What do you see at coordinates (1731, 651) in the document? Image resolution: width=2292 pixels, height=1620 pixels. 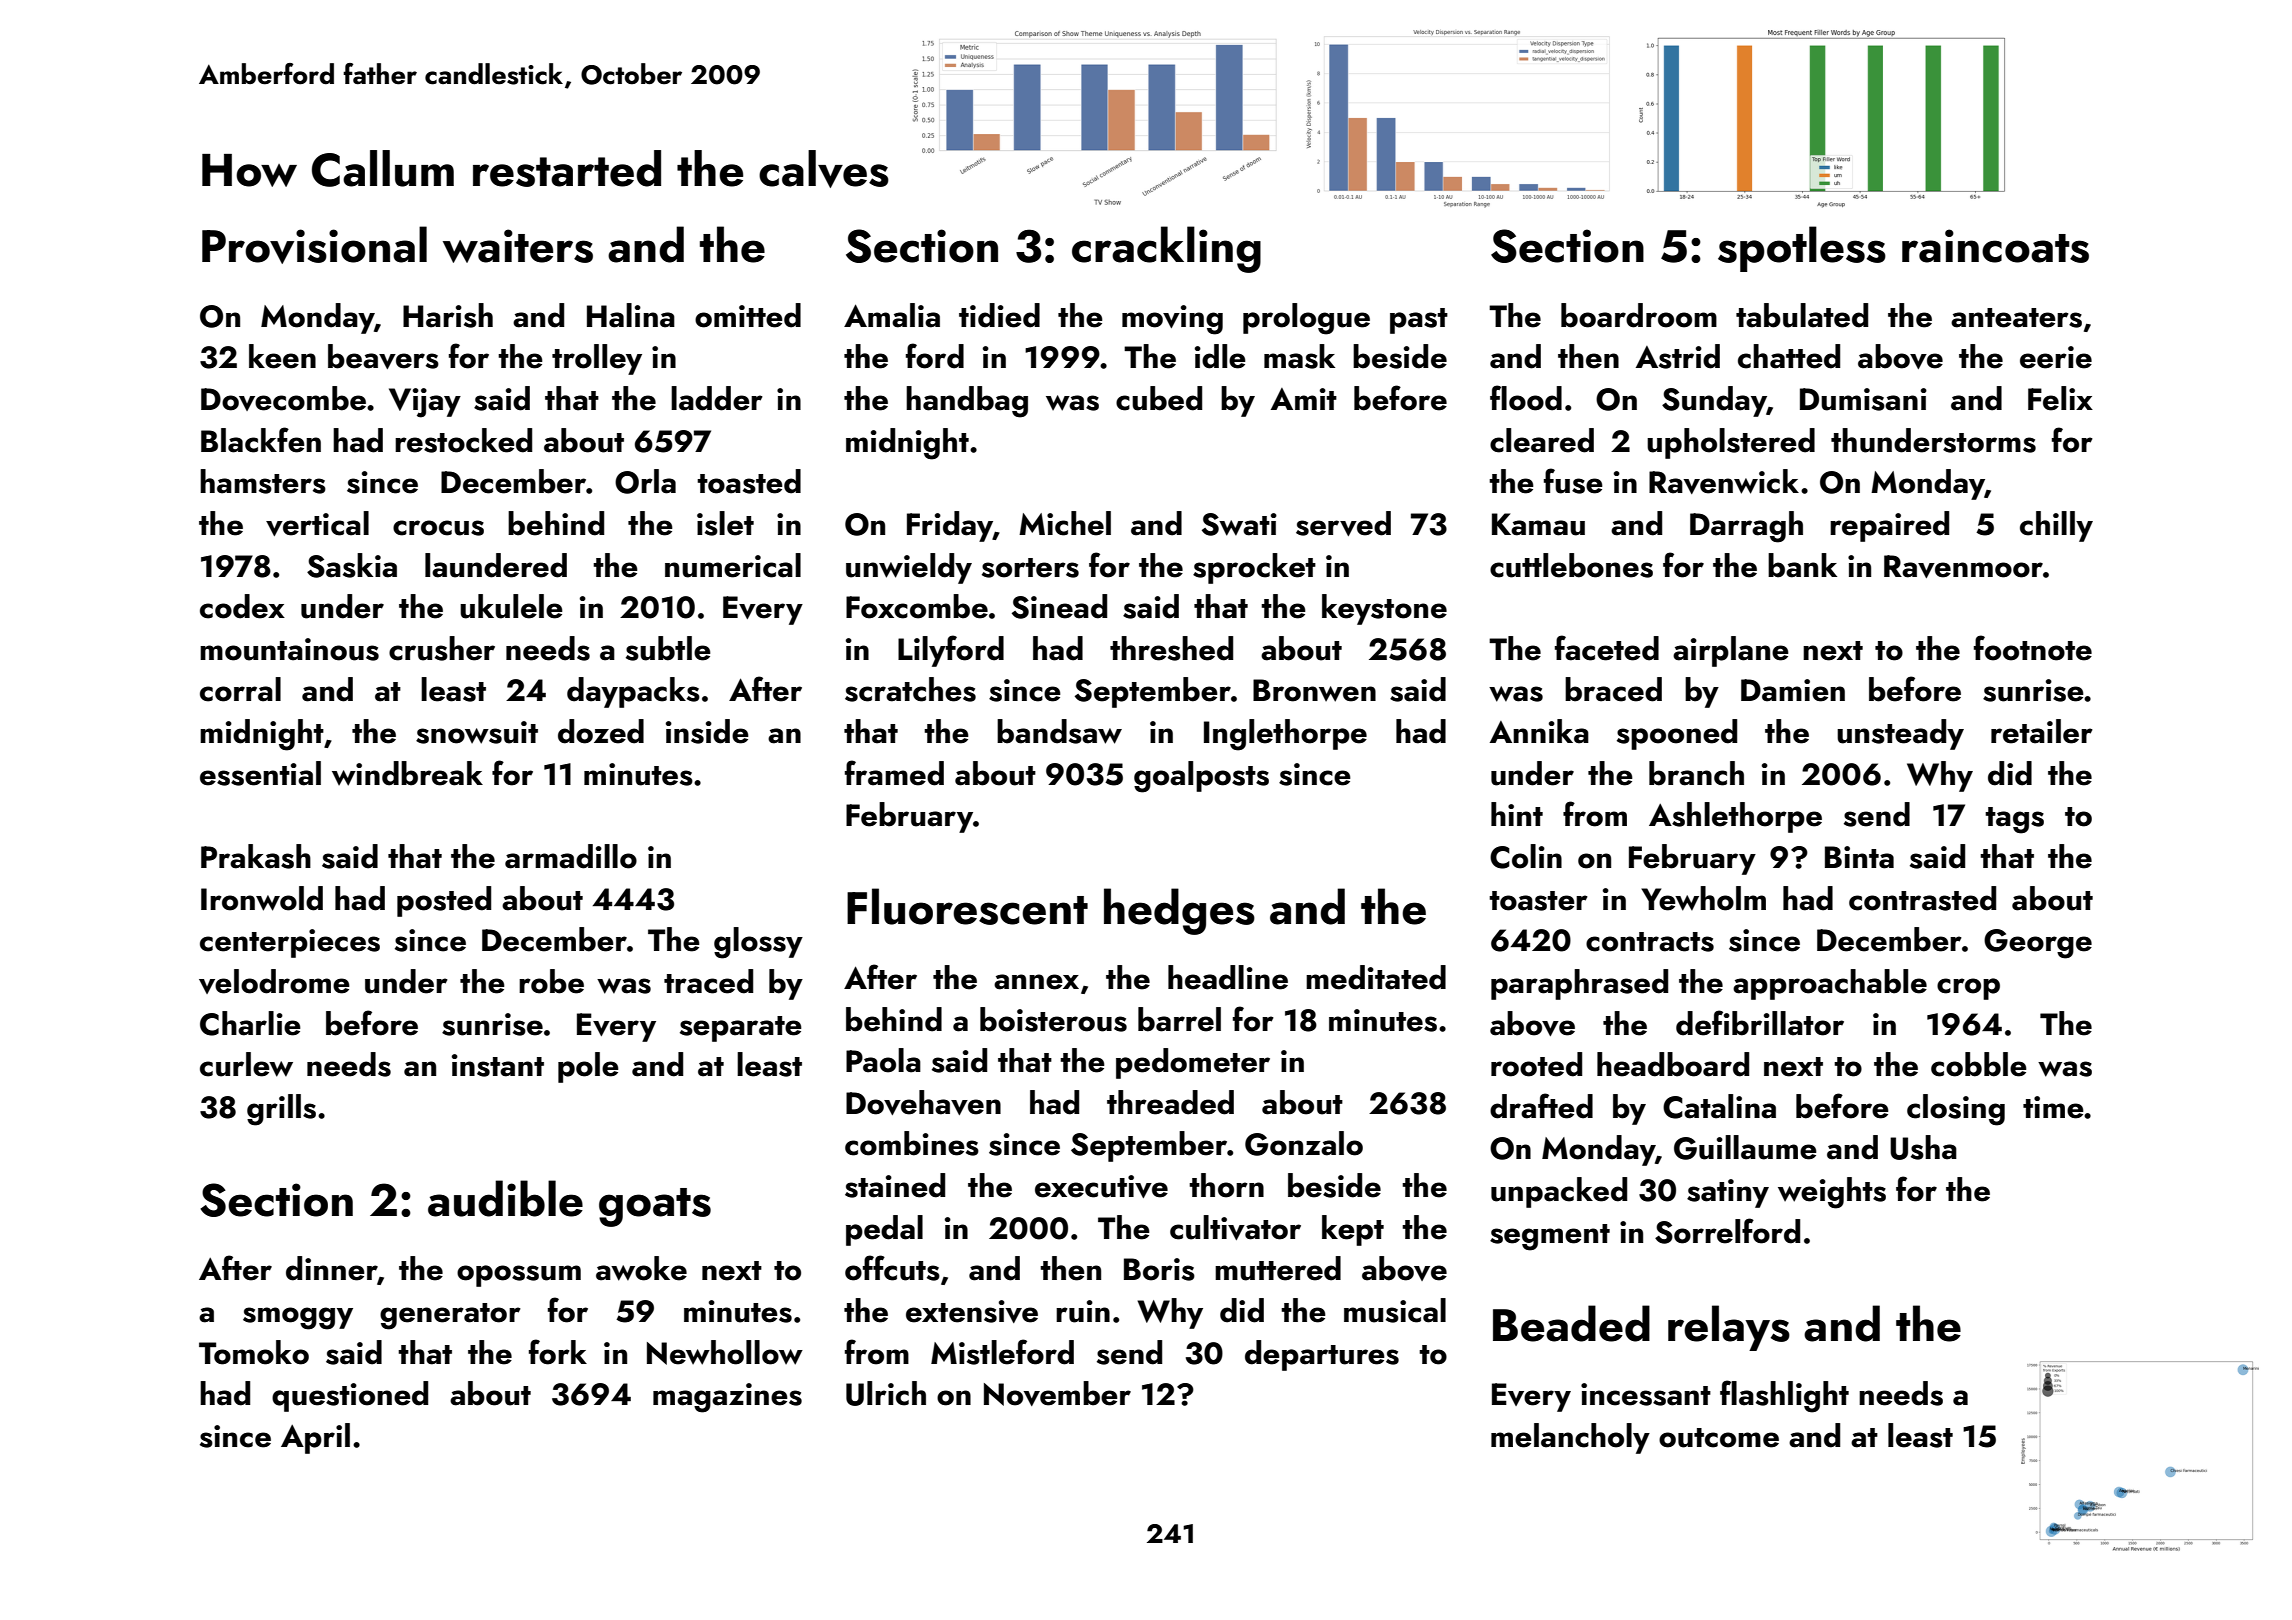 I see `airplane` at bounding box center [1731, 651].
